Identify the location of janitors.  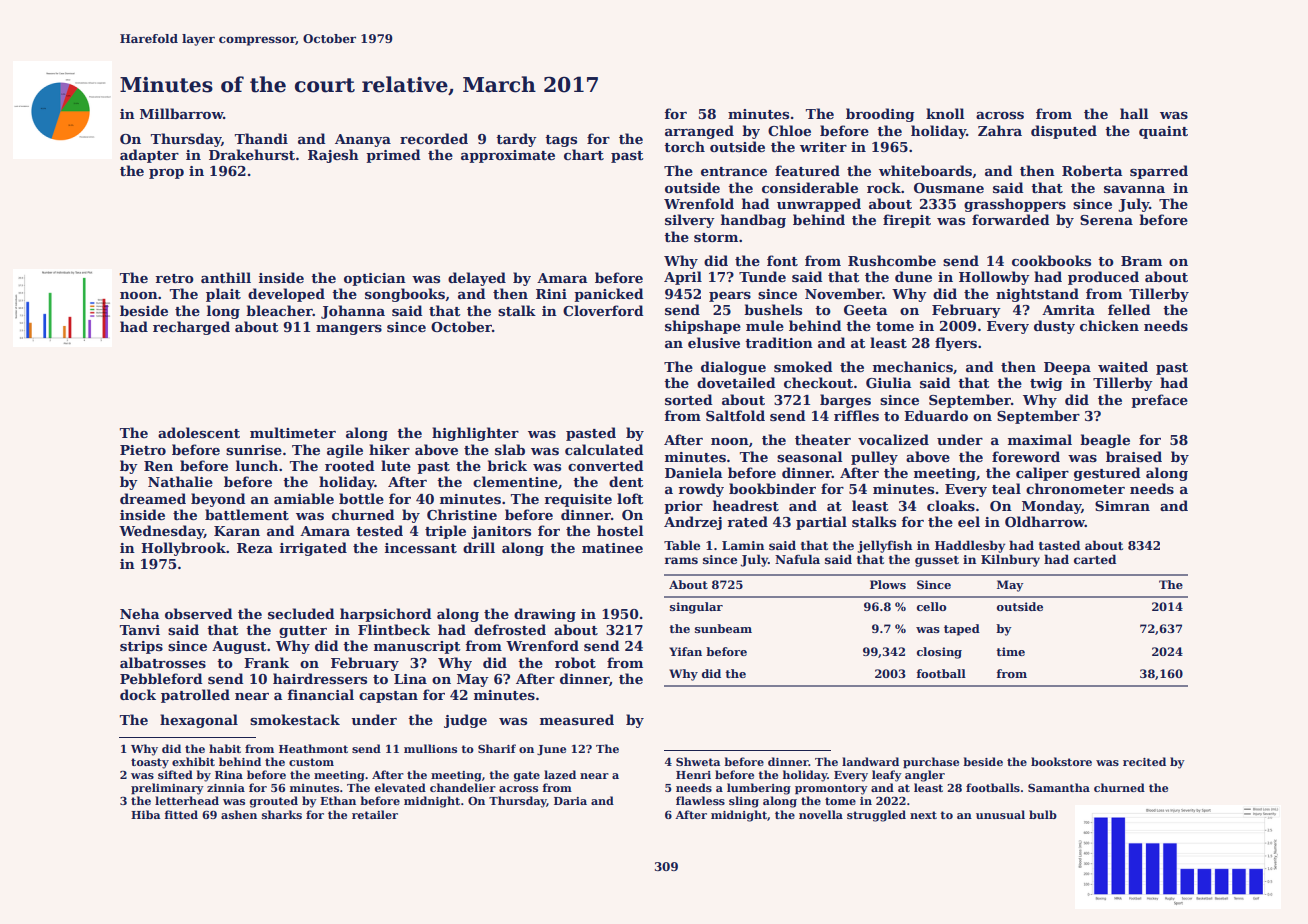
(501, 532).
